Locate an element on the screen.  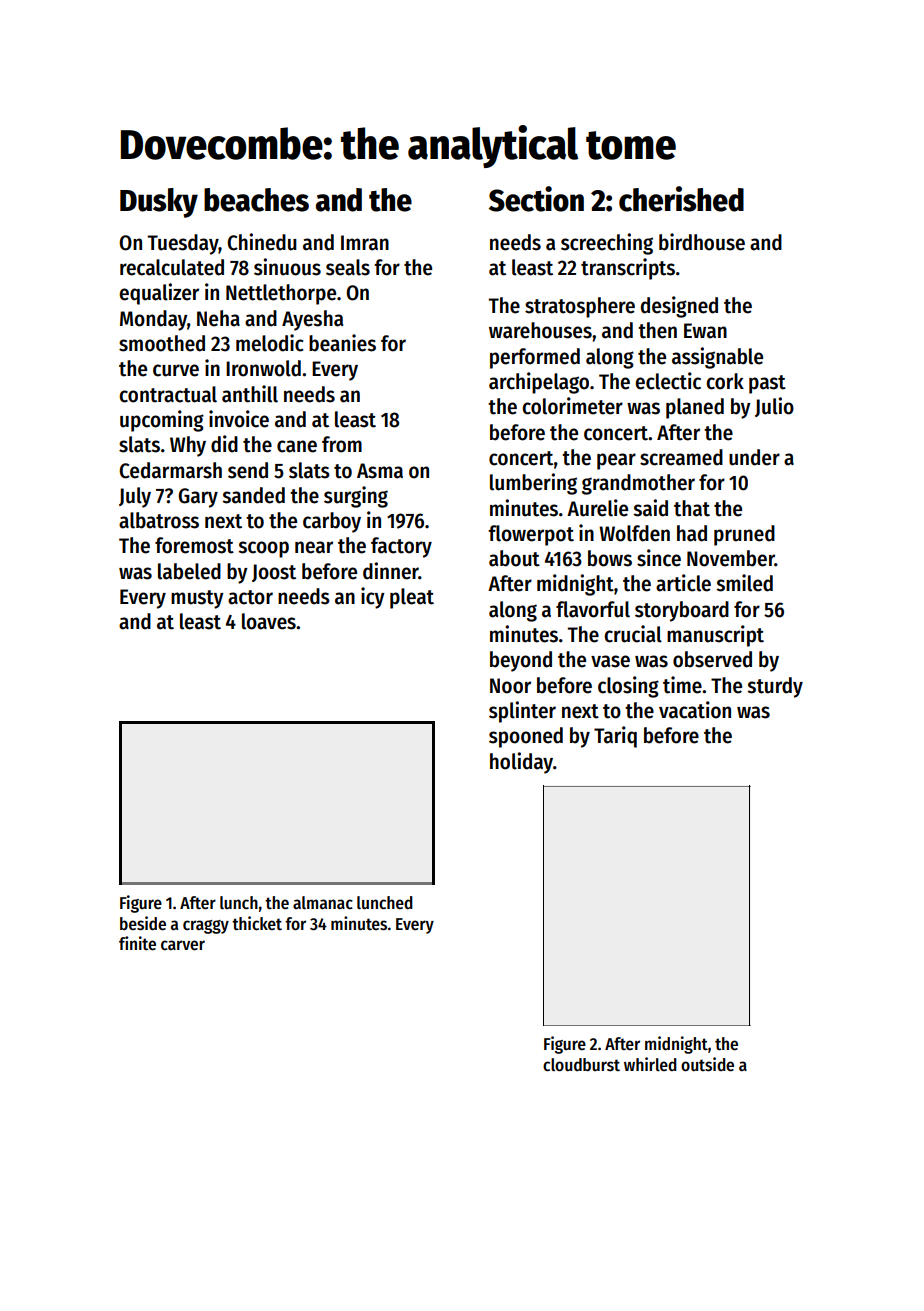
Section is located at coordinates (536, 199).
